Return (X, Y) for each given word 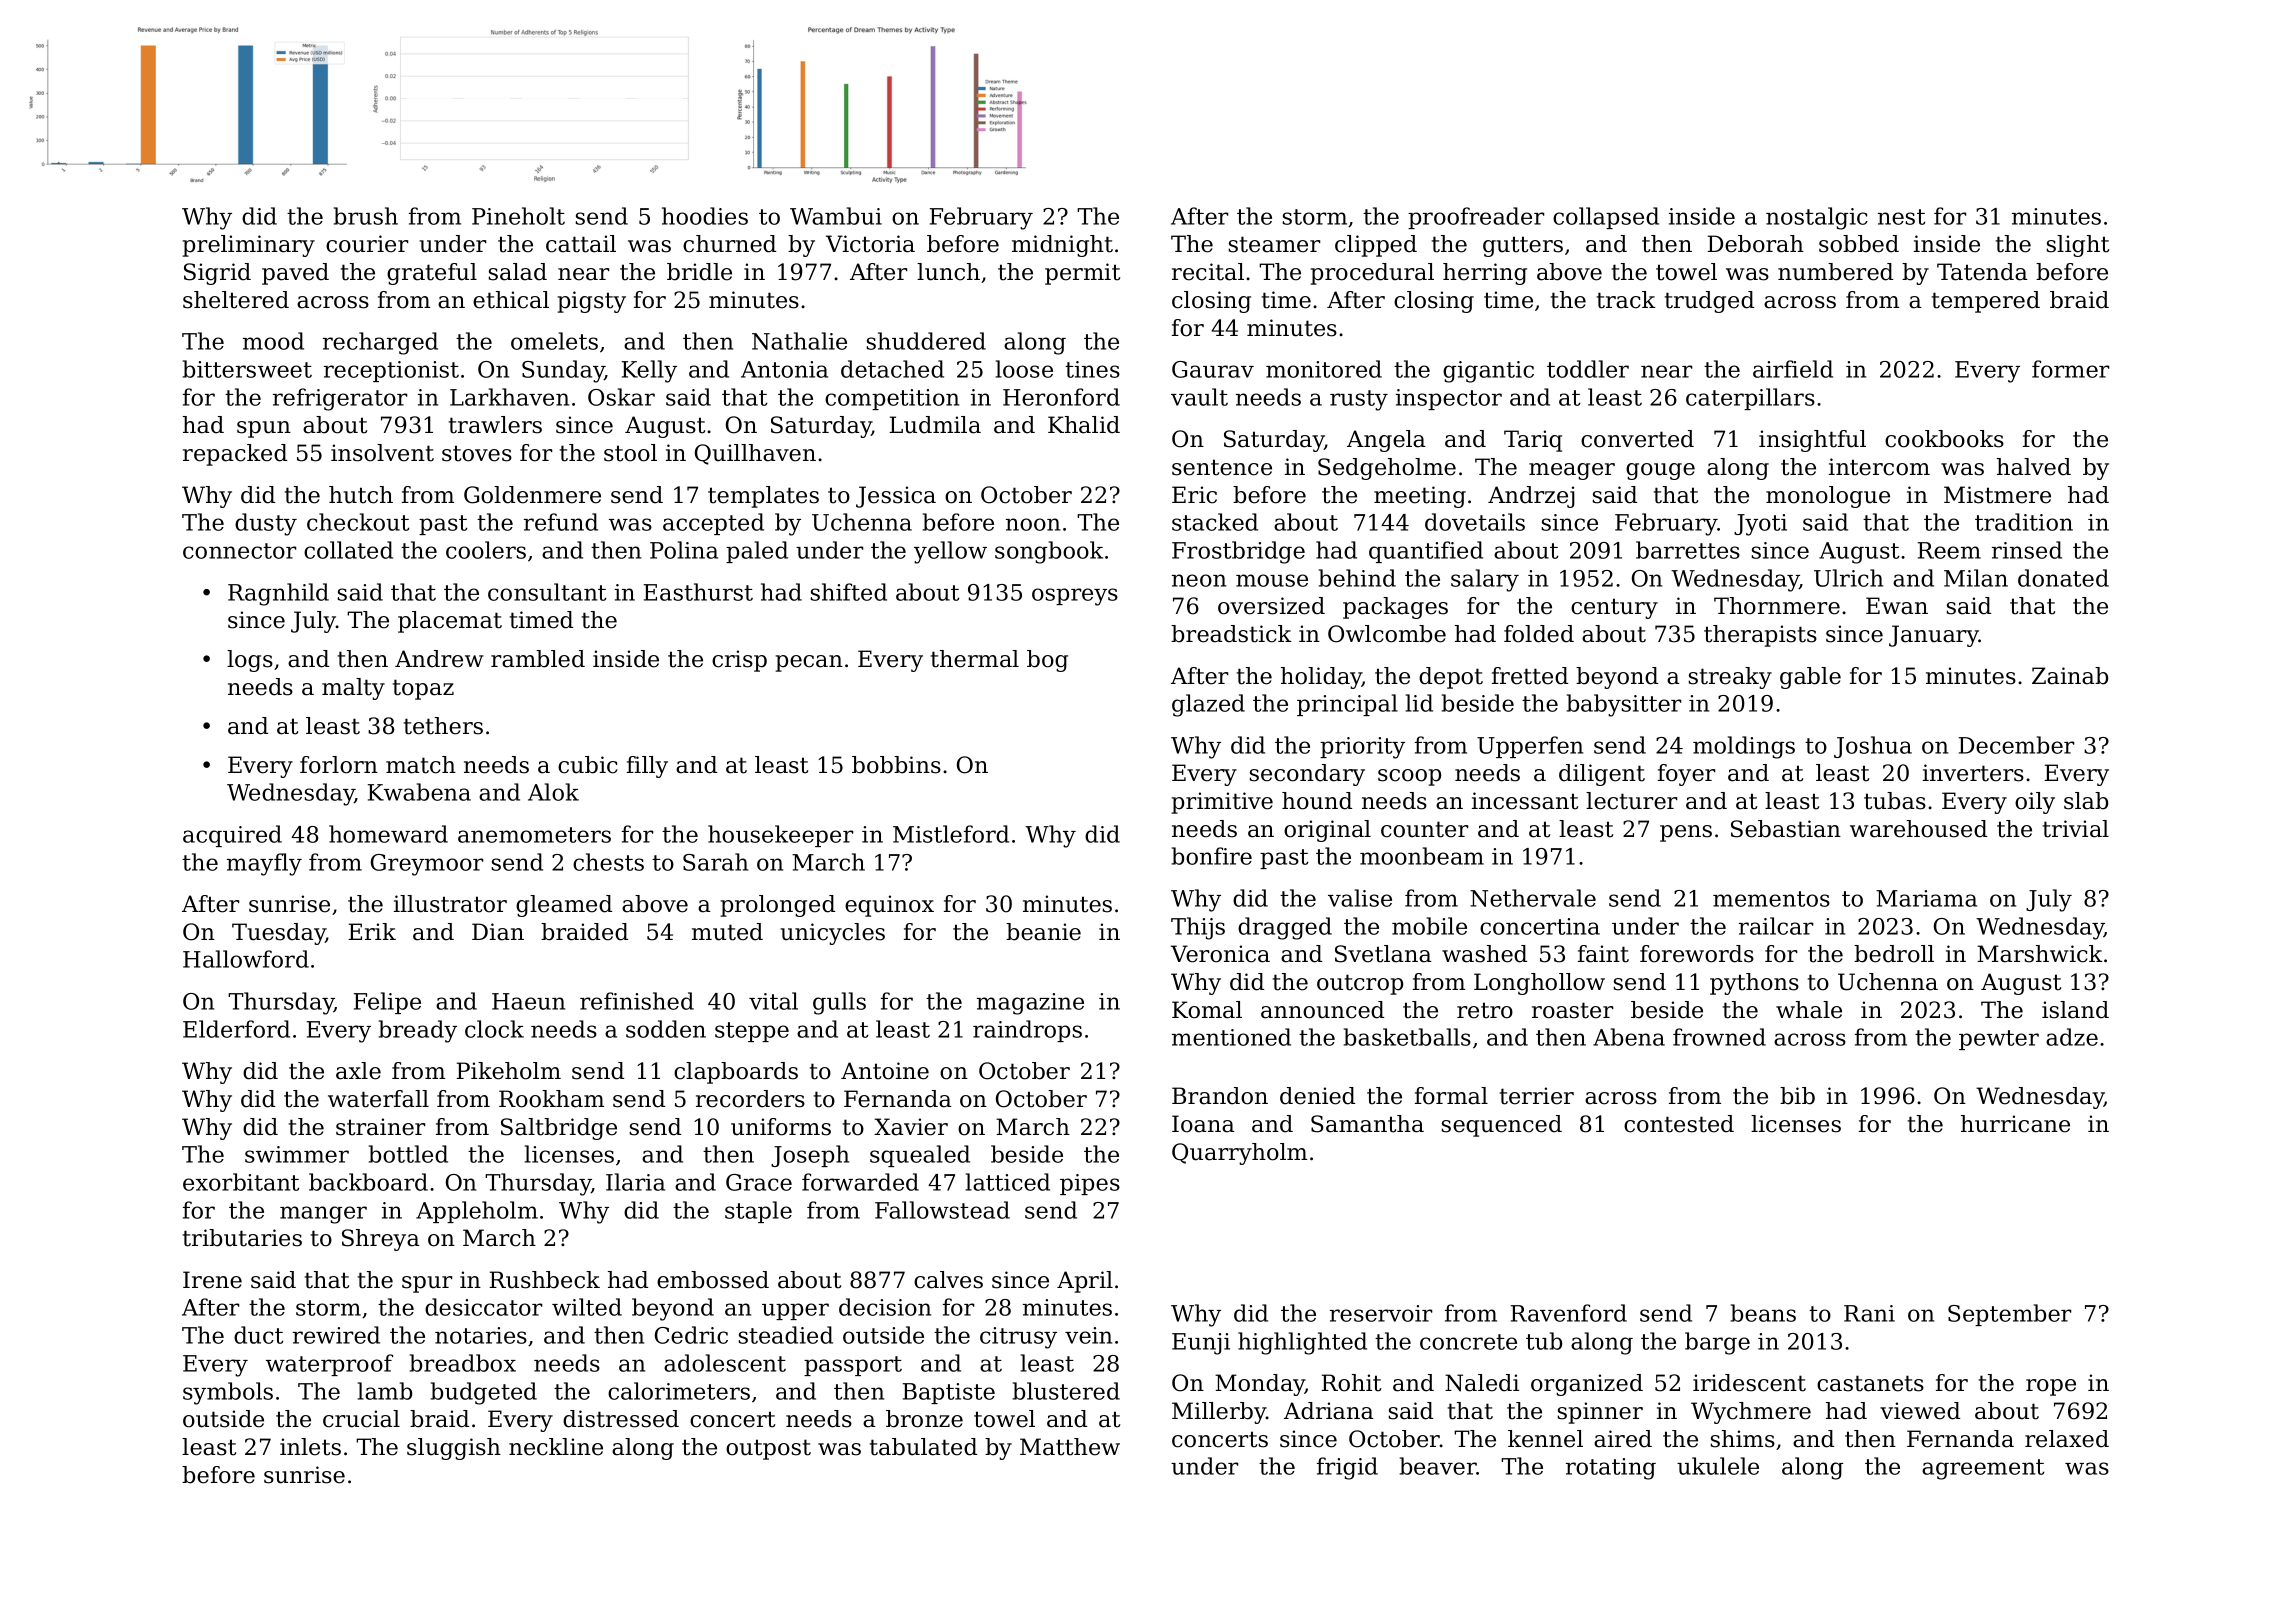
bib (1797, 1096)
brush (366, 216)
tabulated (923, 1447)
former (2070, 369)
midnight (1062, 246)
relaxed (2067, 1439)
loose (1024, 369)
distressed (621, 1419)
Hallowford (246, 959)
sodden (666, 1029)
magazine (1030, 1004)
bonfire (1212, 856)
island (2075, 1010)
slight (2078, 246)
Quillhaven (755, 454)
